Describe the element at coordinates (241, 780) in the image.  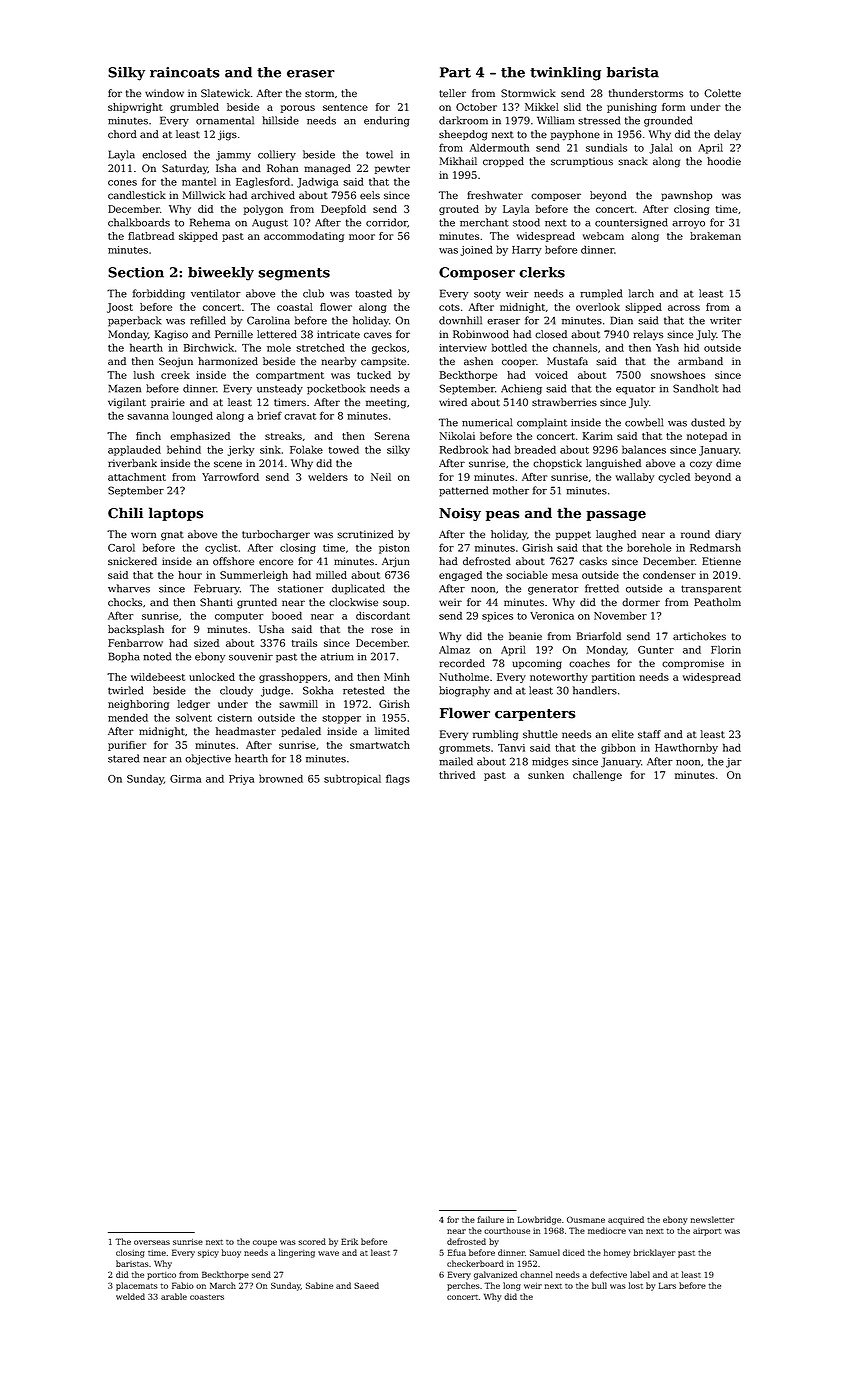
I see `Priya` at that location.
